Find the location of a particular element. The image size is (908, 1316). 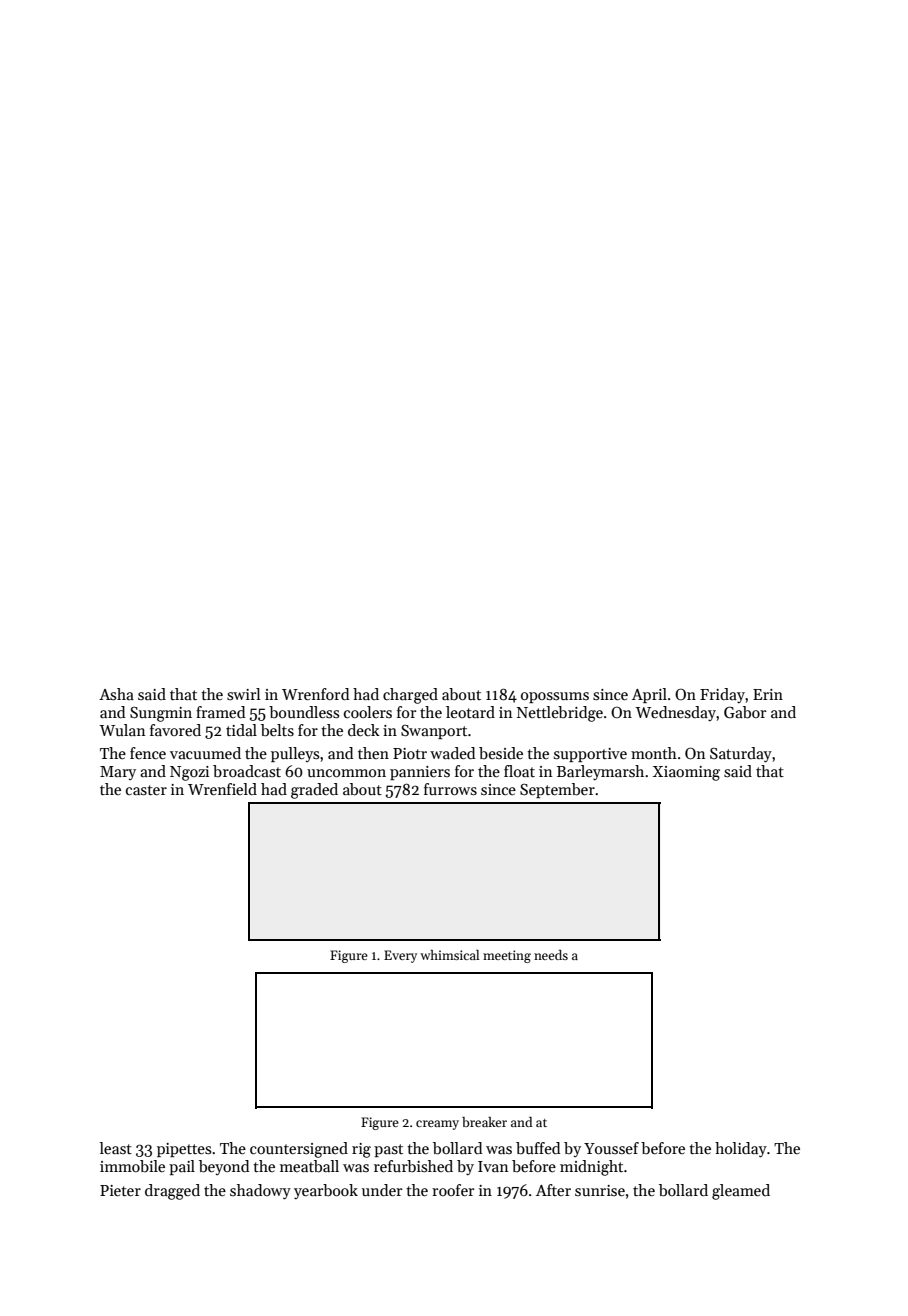

Every is located at coordinates (400, 956).
